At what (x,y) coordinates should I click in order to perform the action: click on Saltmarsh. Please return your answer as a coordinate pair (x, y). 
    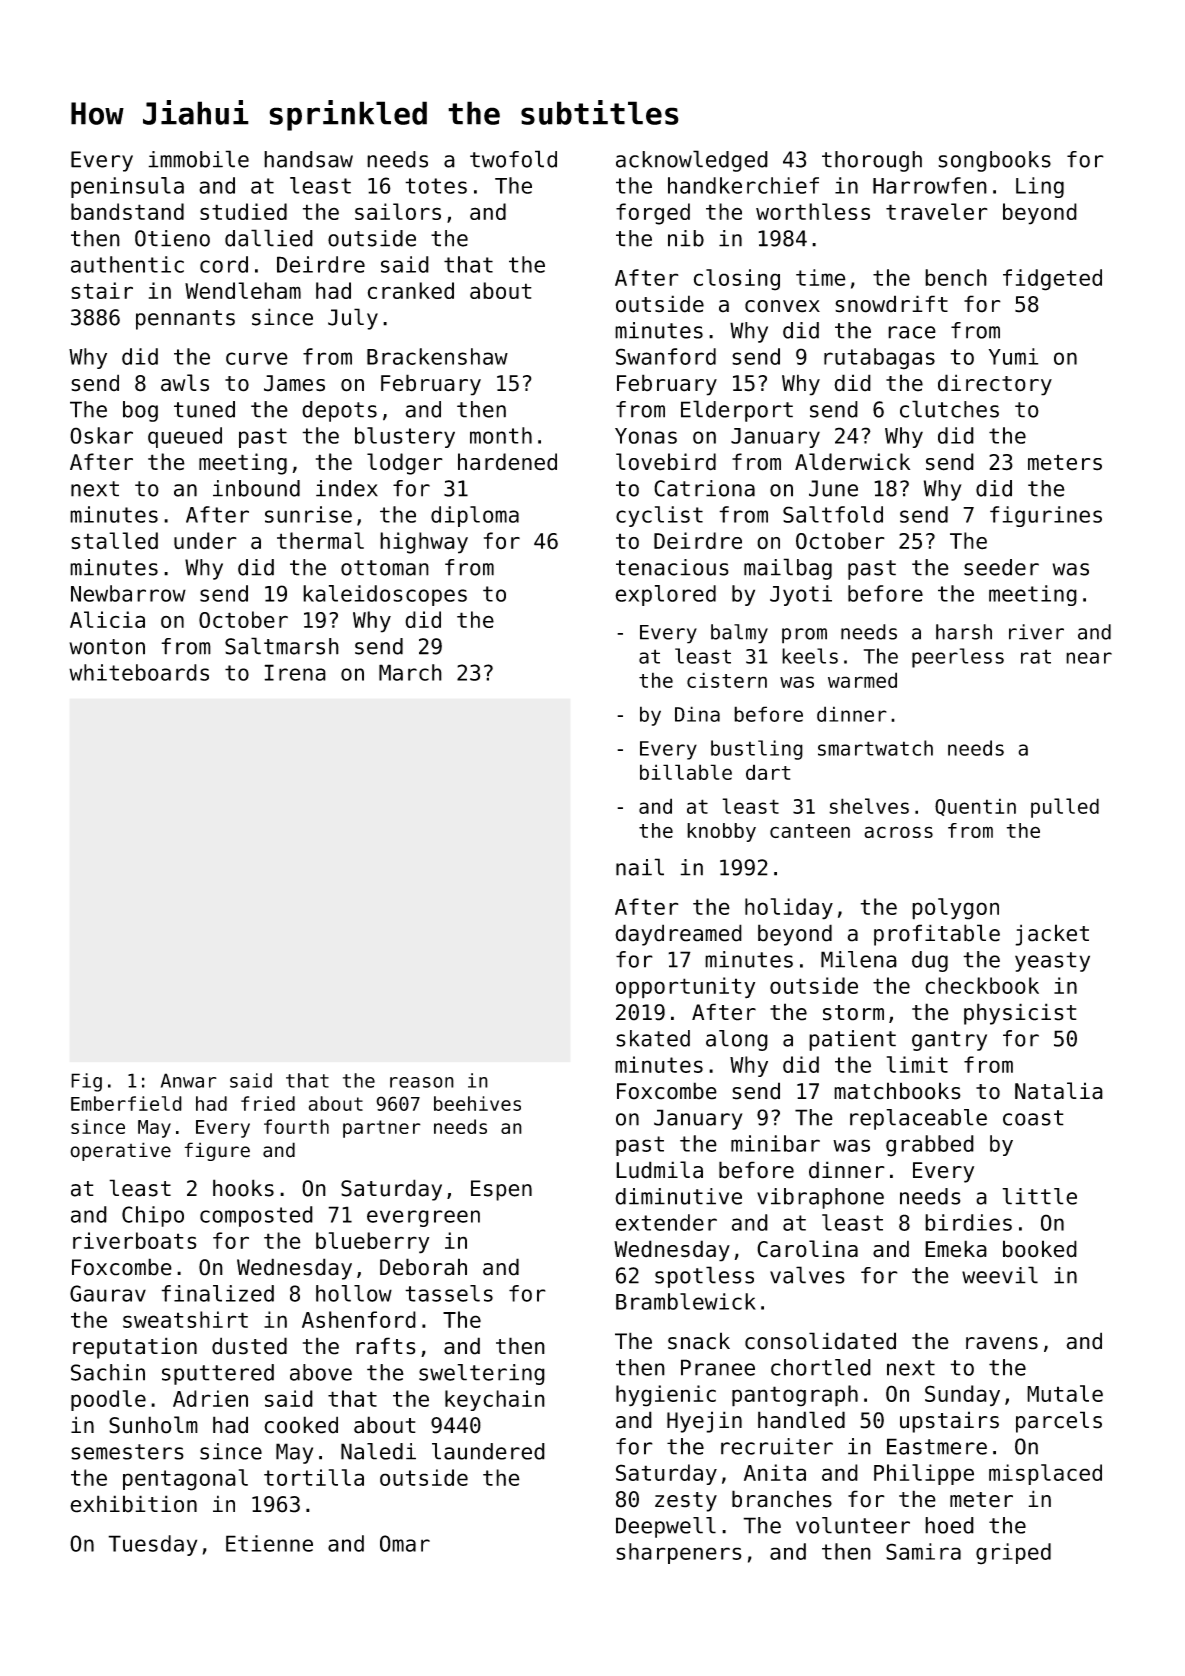
    Looking at the image, I should click on (282, 646).
